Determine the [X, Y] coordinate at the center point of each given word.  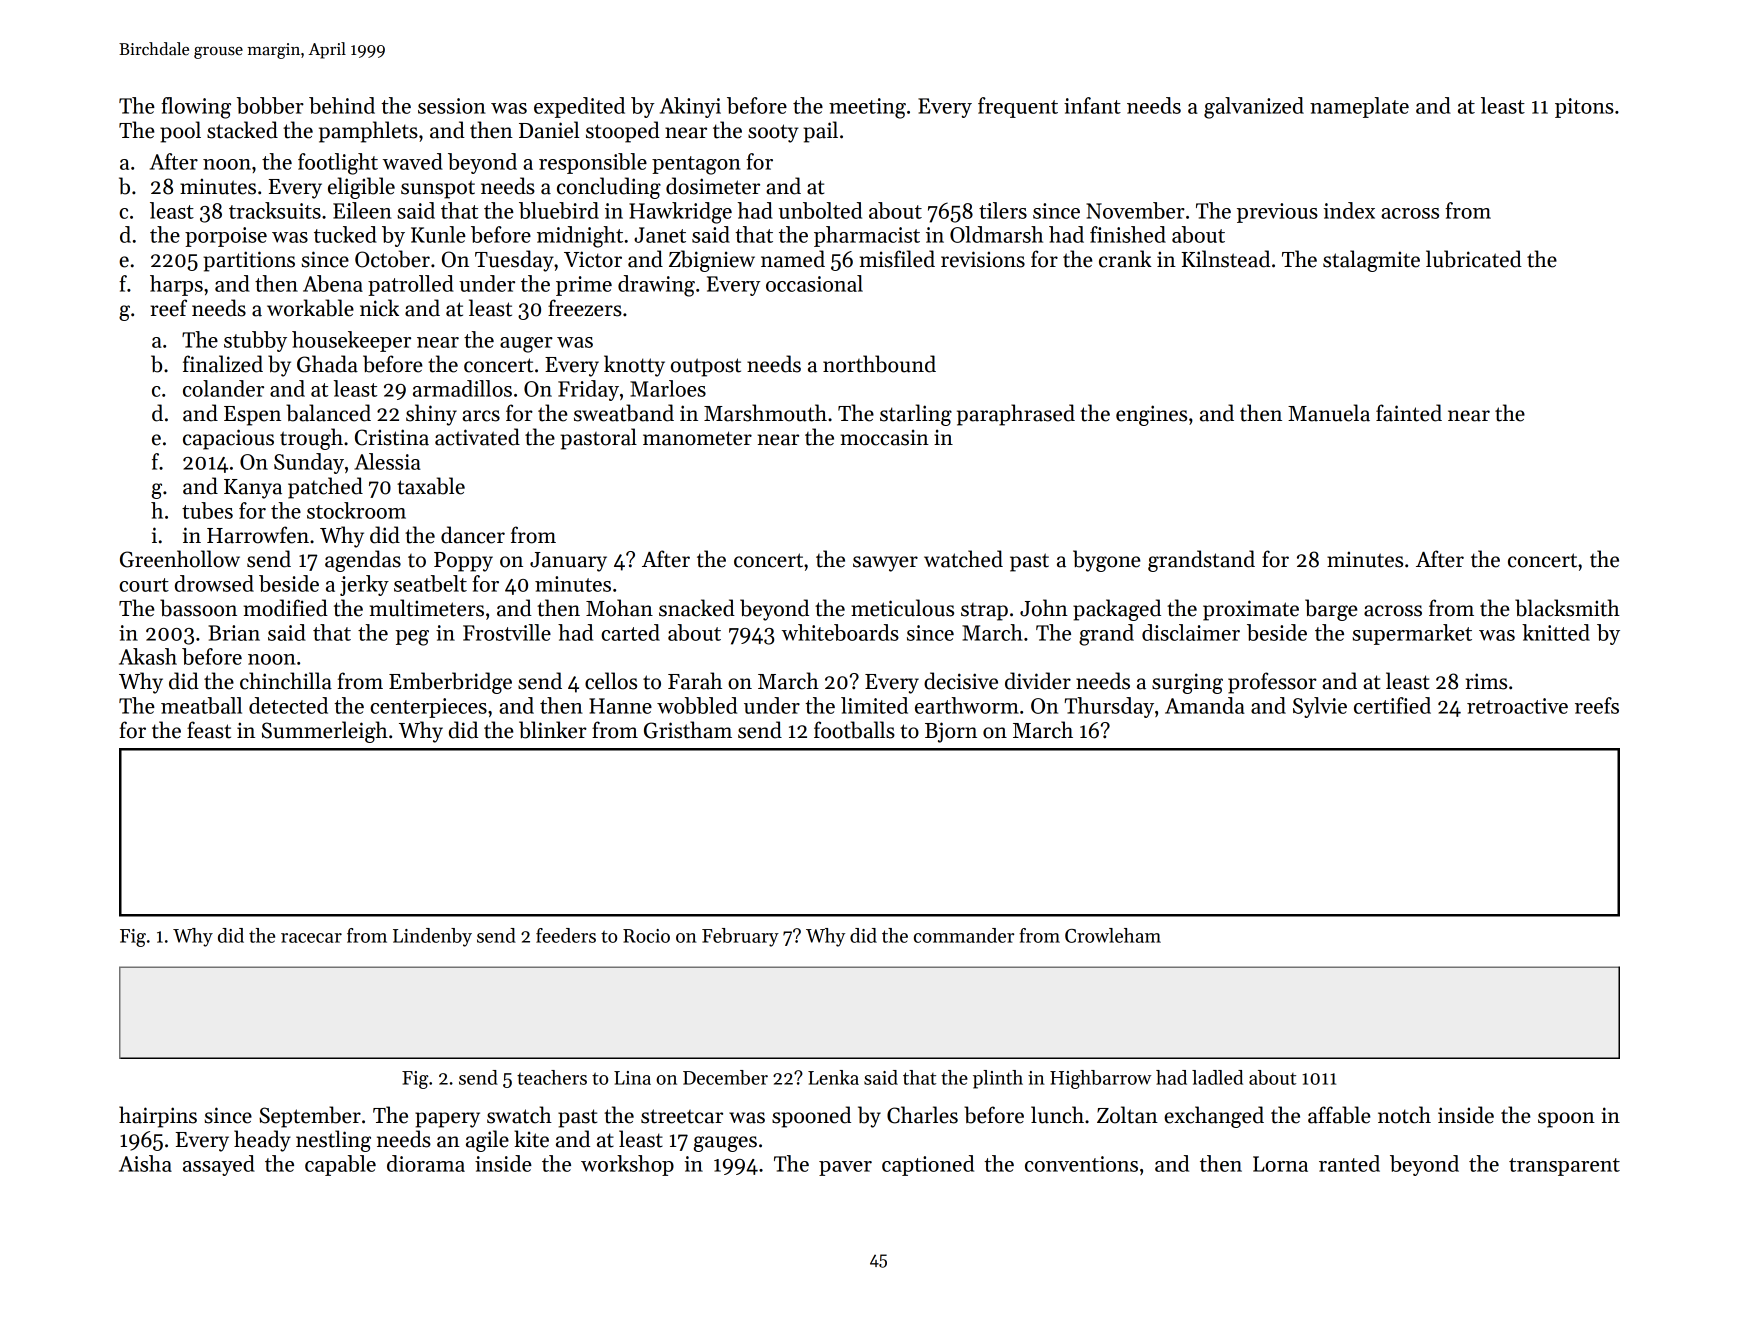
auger [526, 345]
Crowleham [1113, 935]
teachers [552, 1077]
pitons [1584, 108]
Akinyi [690, 107]
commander [964, 935]
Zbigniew [712, 261]
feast [209, 730]
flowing [196, 108]
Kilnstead [1225, 259]
